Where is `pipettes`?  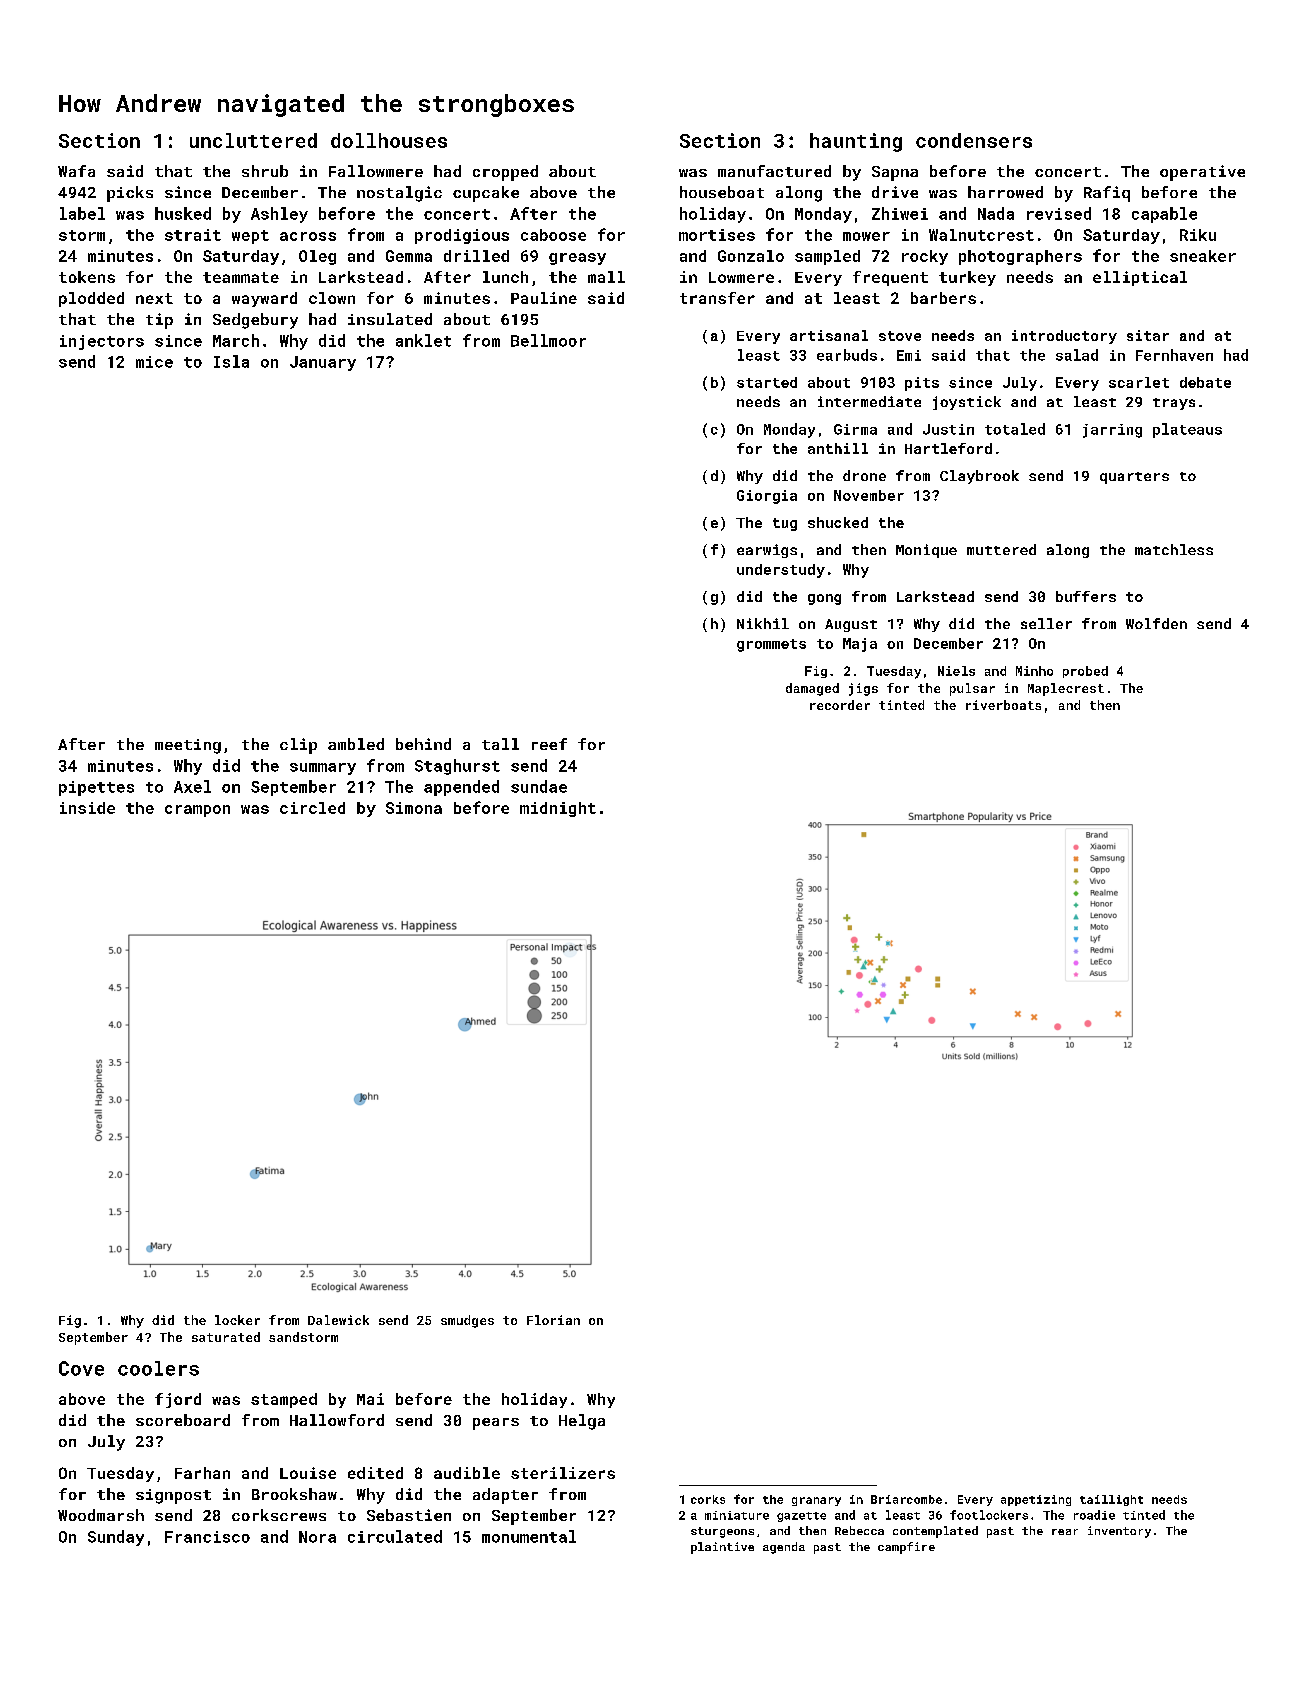 pipettes is located at coordinates (96, 788).
